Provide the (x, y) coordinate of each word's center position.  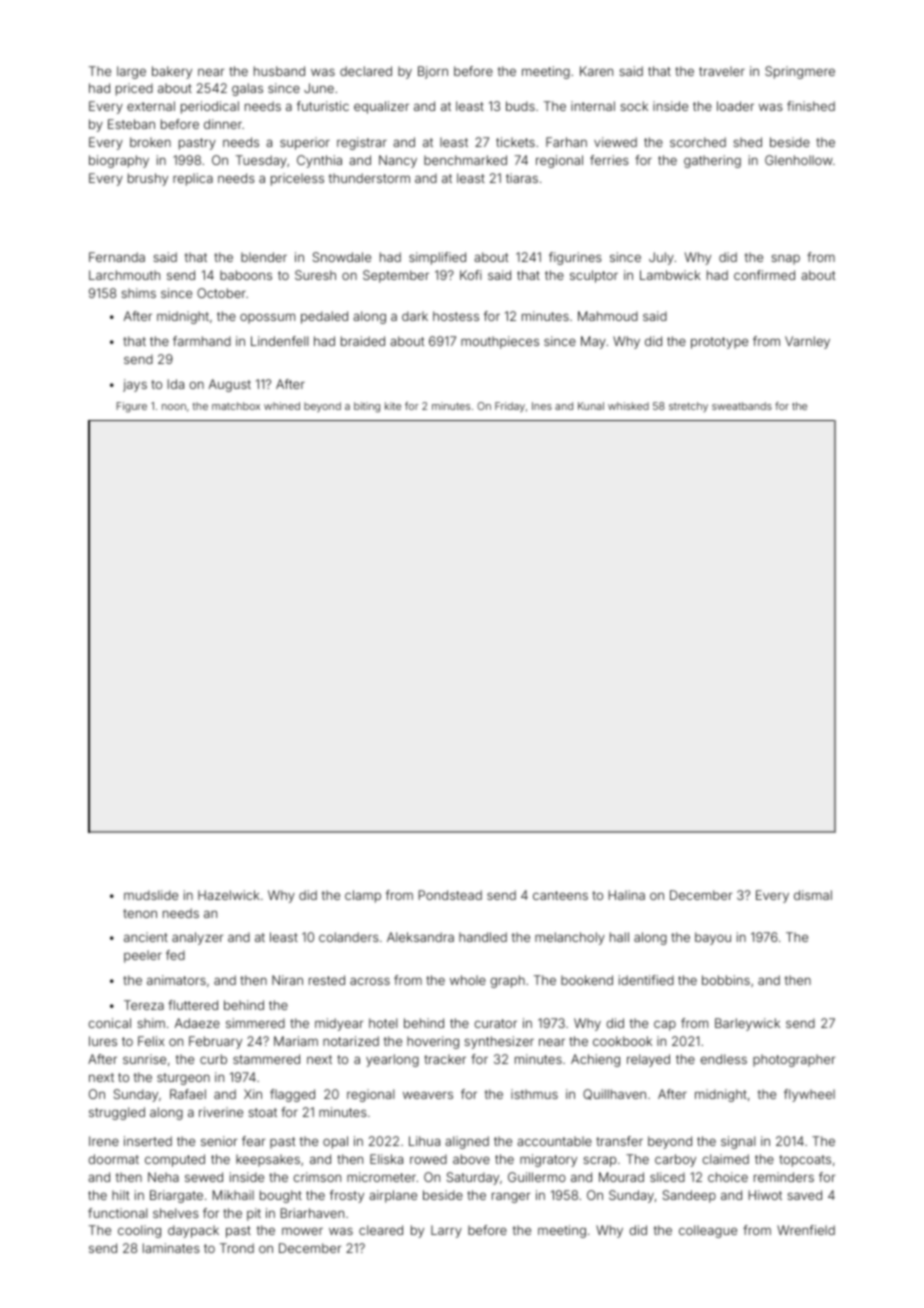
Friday (510, 407)
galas (247, 89)
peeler (143, 956)
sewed (204, 1177)
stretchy (688, 407)
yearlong (392, 1060)
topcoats (805, 1161)
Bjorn (433, 72)
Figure (132, 407)
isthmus (534, 1094)
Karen (596, 71)
